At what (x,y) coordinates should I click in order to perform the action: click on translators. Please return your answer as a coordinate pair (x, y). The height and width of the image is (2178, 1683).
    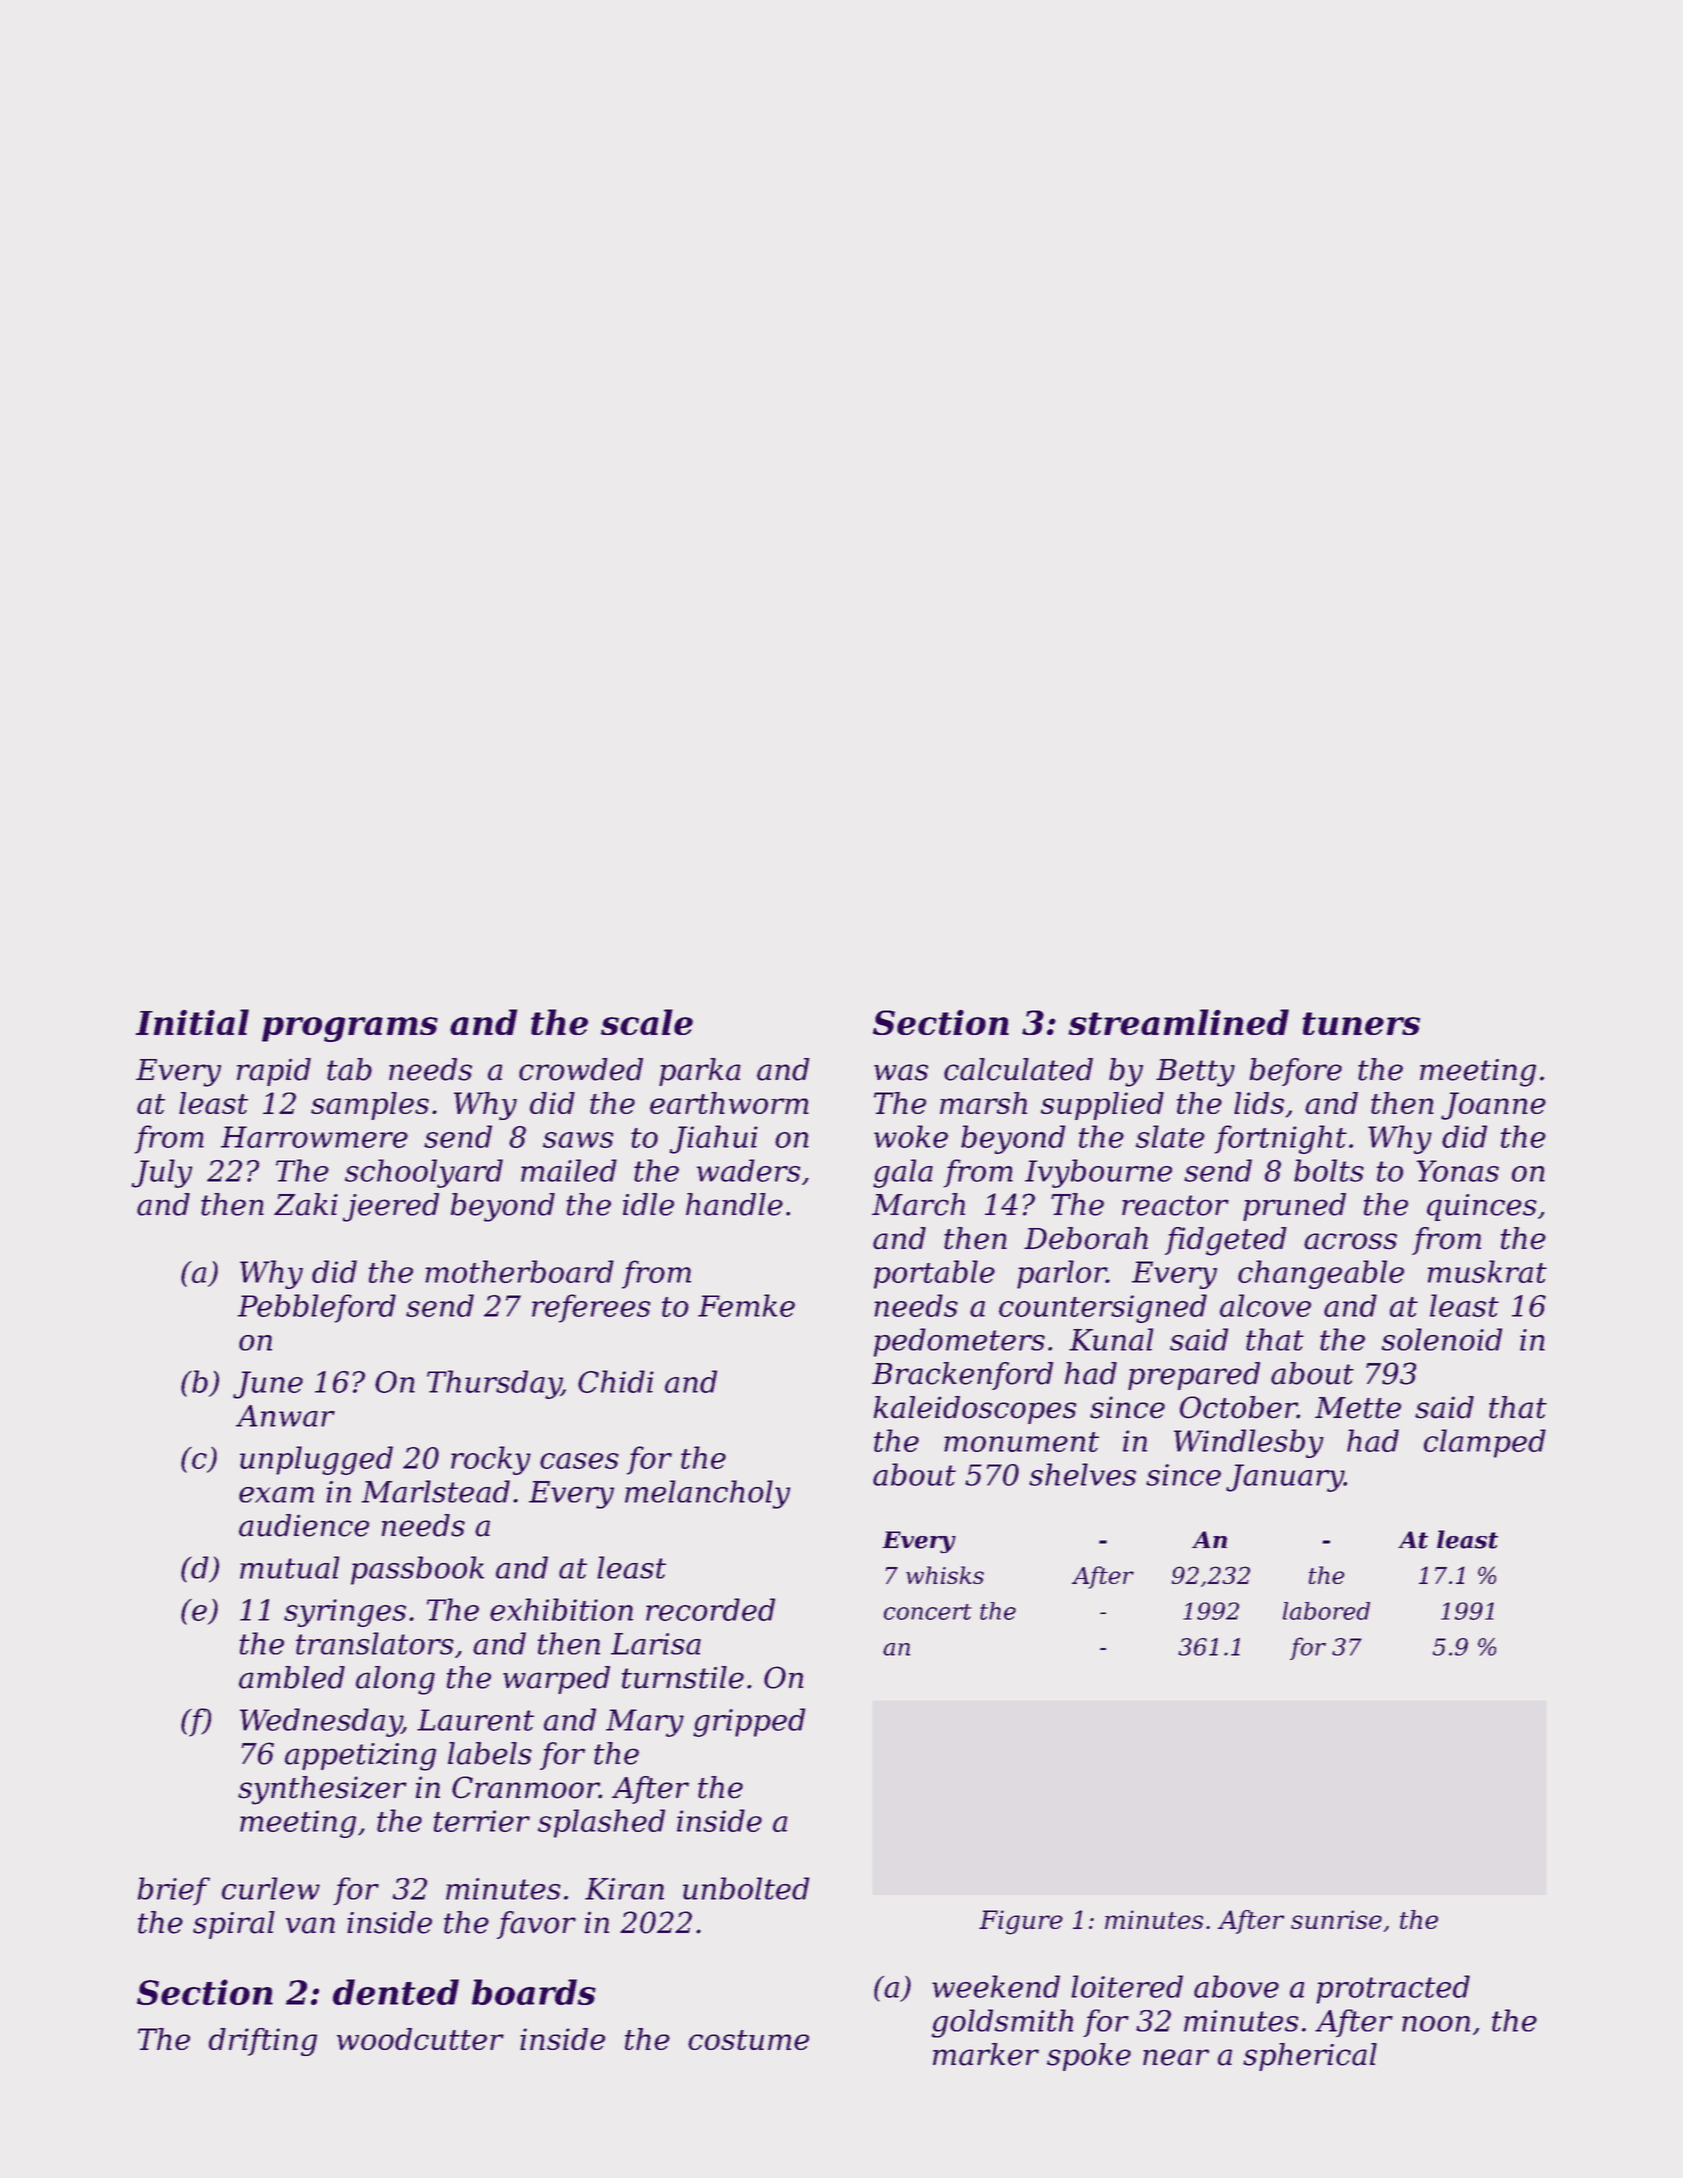
    Looking at the image, I should click on (375, 1643).
